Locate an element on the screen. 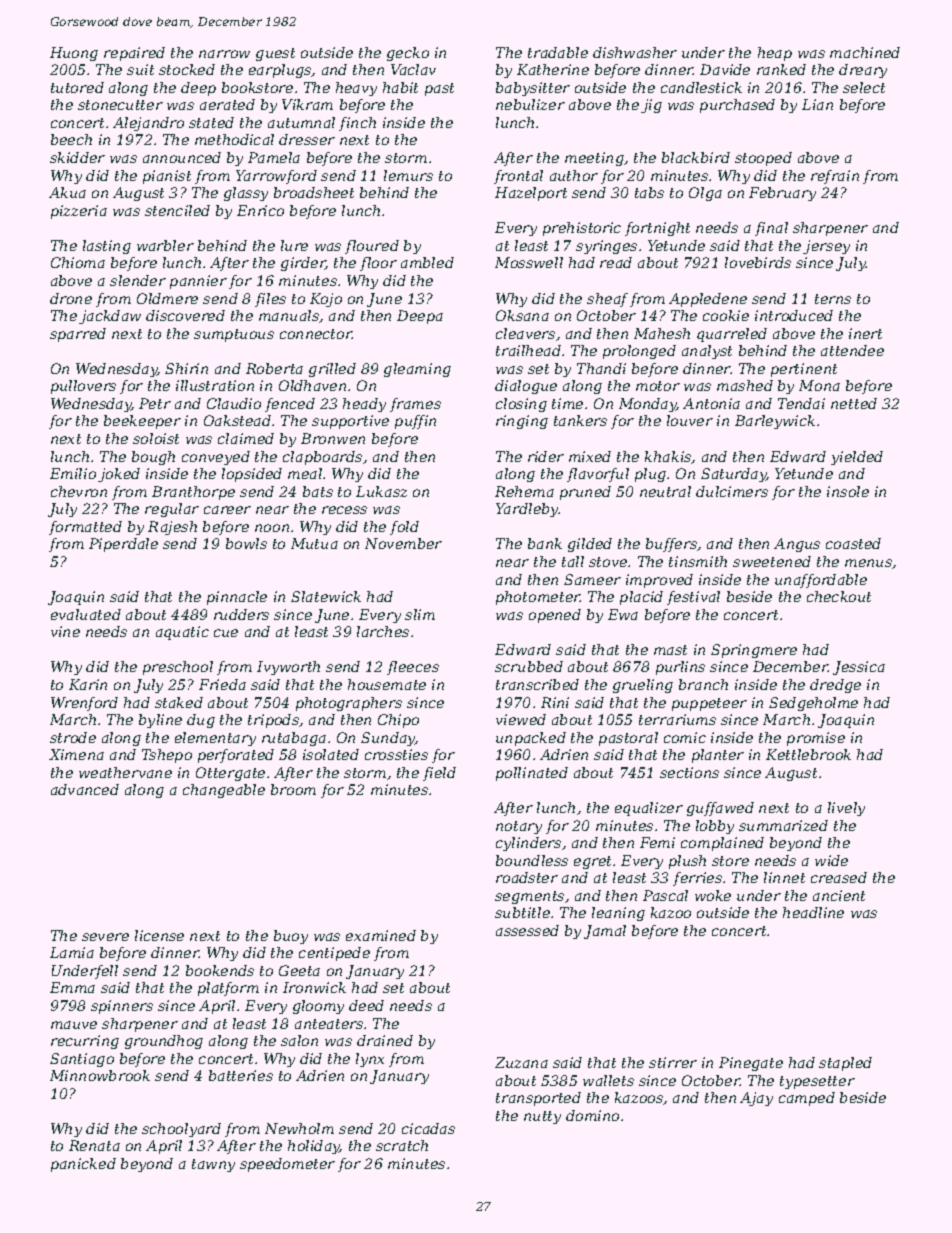 The image size is (952, 1233). lovebirds is located at coordinates (758, 262).
